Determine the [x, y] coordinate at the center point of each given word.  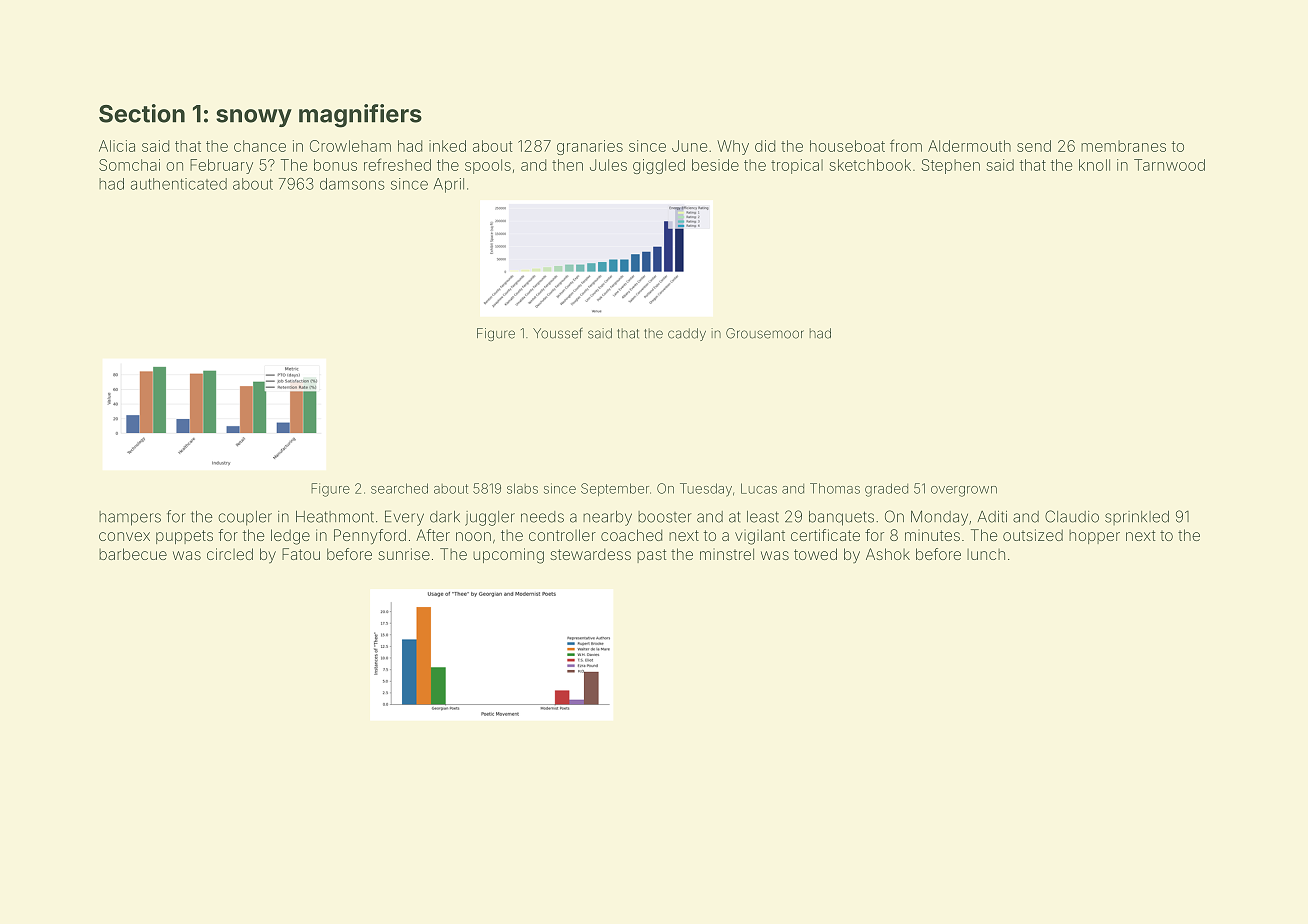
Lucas [759, 488]
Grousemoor [765, 333]
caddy [687, 334]
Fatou [301, 554]
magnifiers [360, 116]
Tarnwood [1169, 165]
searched [399, 488]
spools [488, 166]
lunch [986, 554]
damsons [352, 184]
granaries [590, 147]
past [652, 556]
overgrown [964, 491]
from [906, 145]
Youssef [558, 333]
